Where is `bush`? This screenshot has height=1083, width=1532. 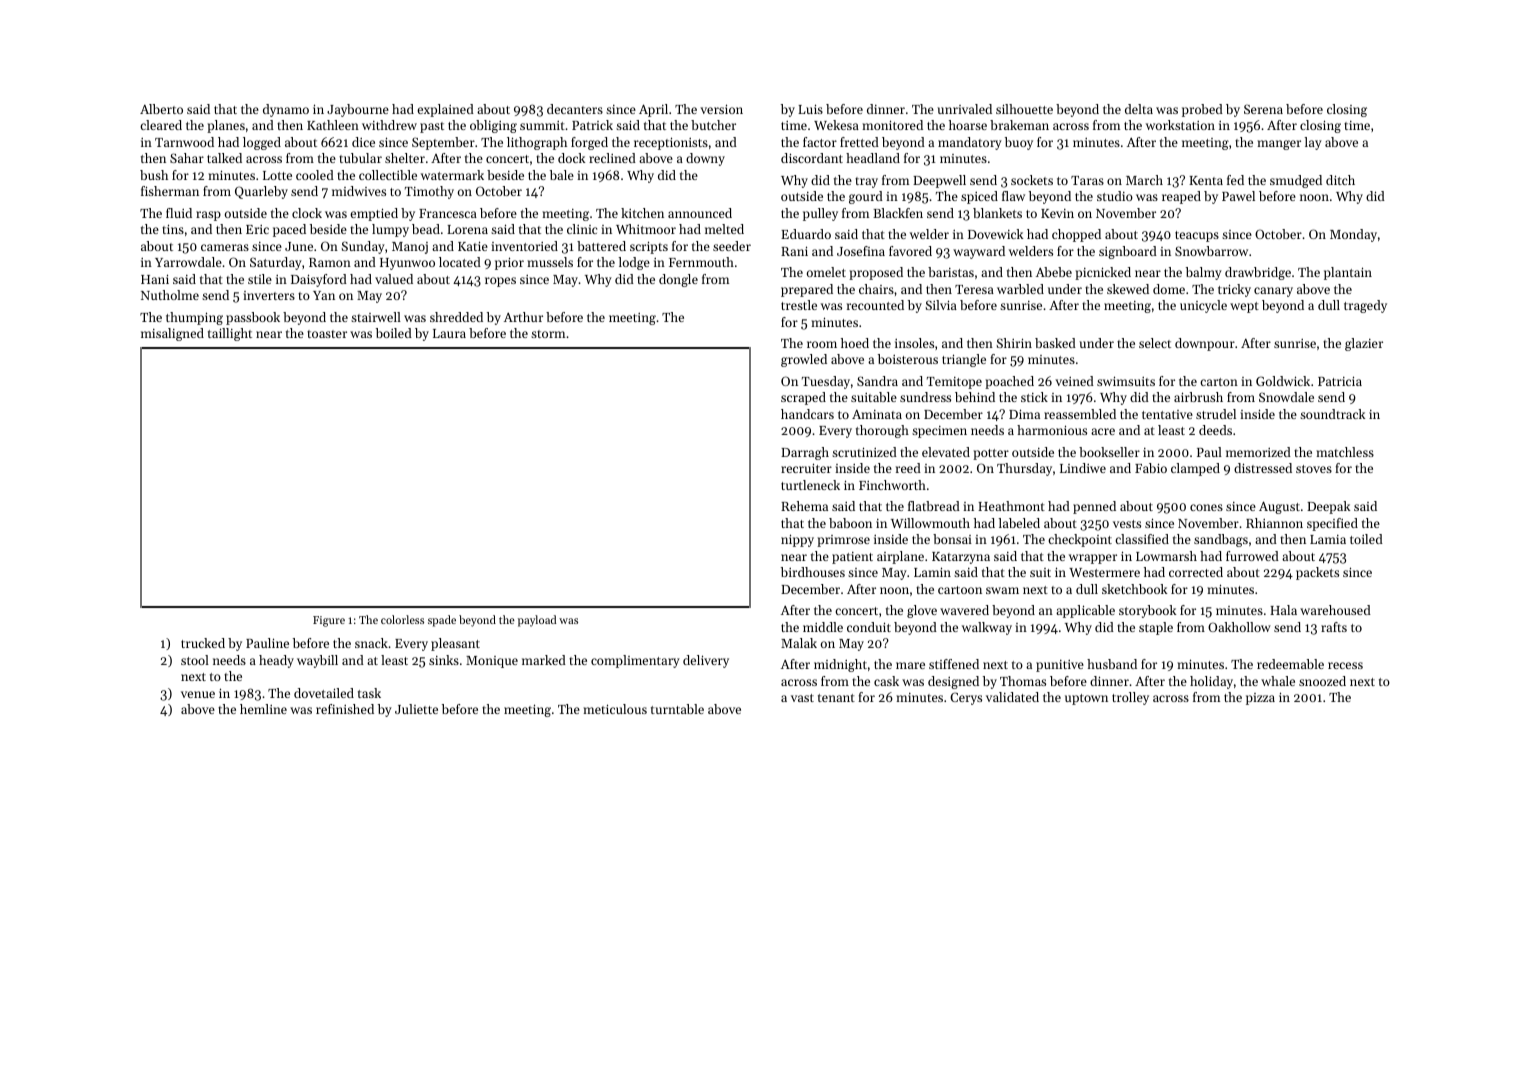 bush is located at coordinates (154, 175).
